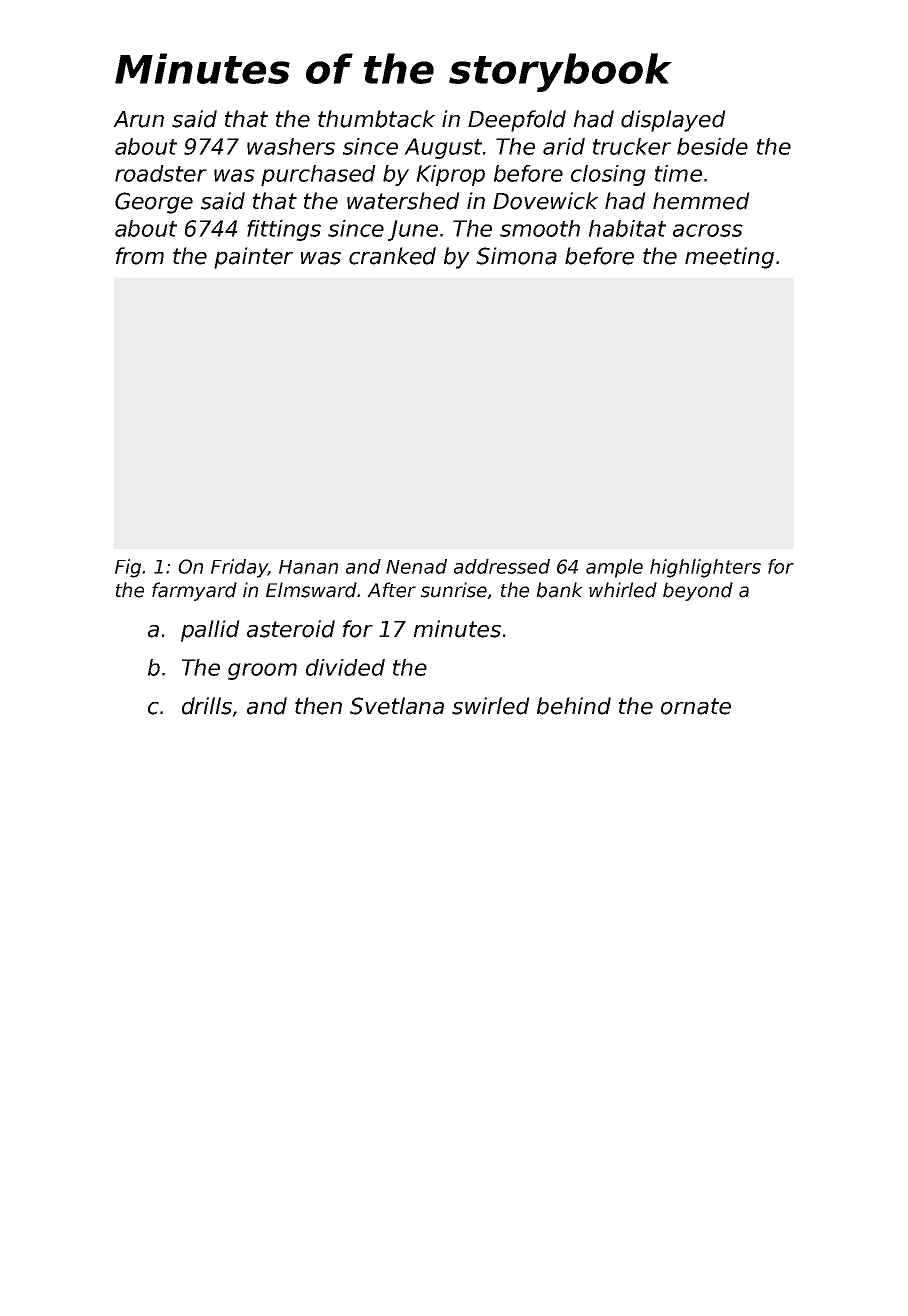  I want to click on Nenad, so click(416, 566).
